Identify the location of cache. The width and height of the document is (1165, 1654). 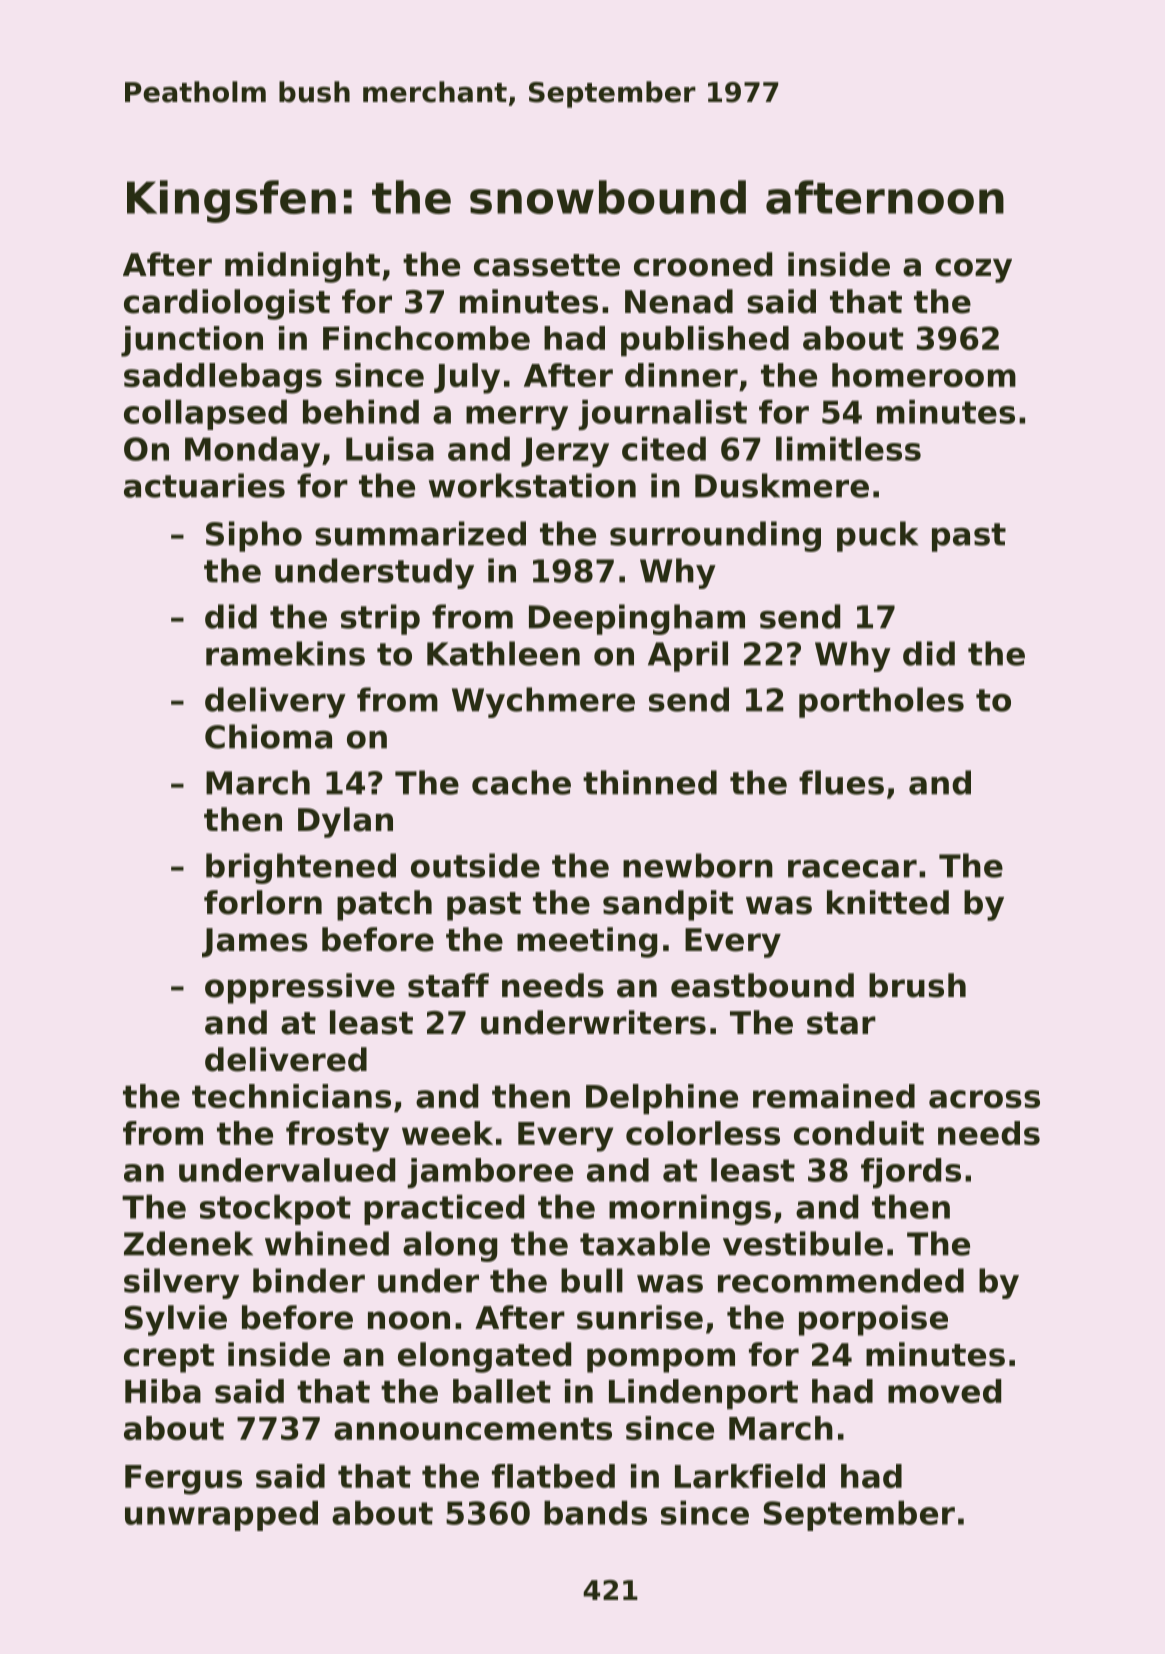
(521, 782).
